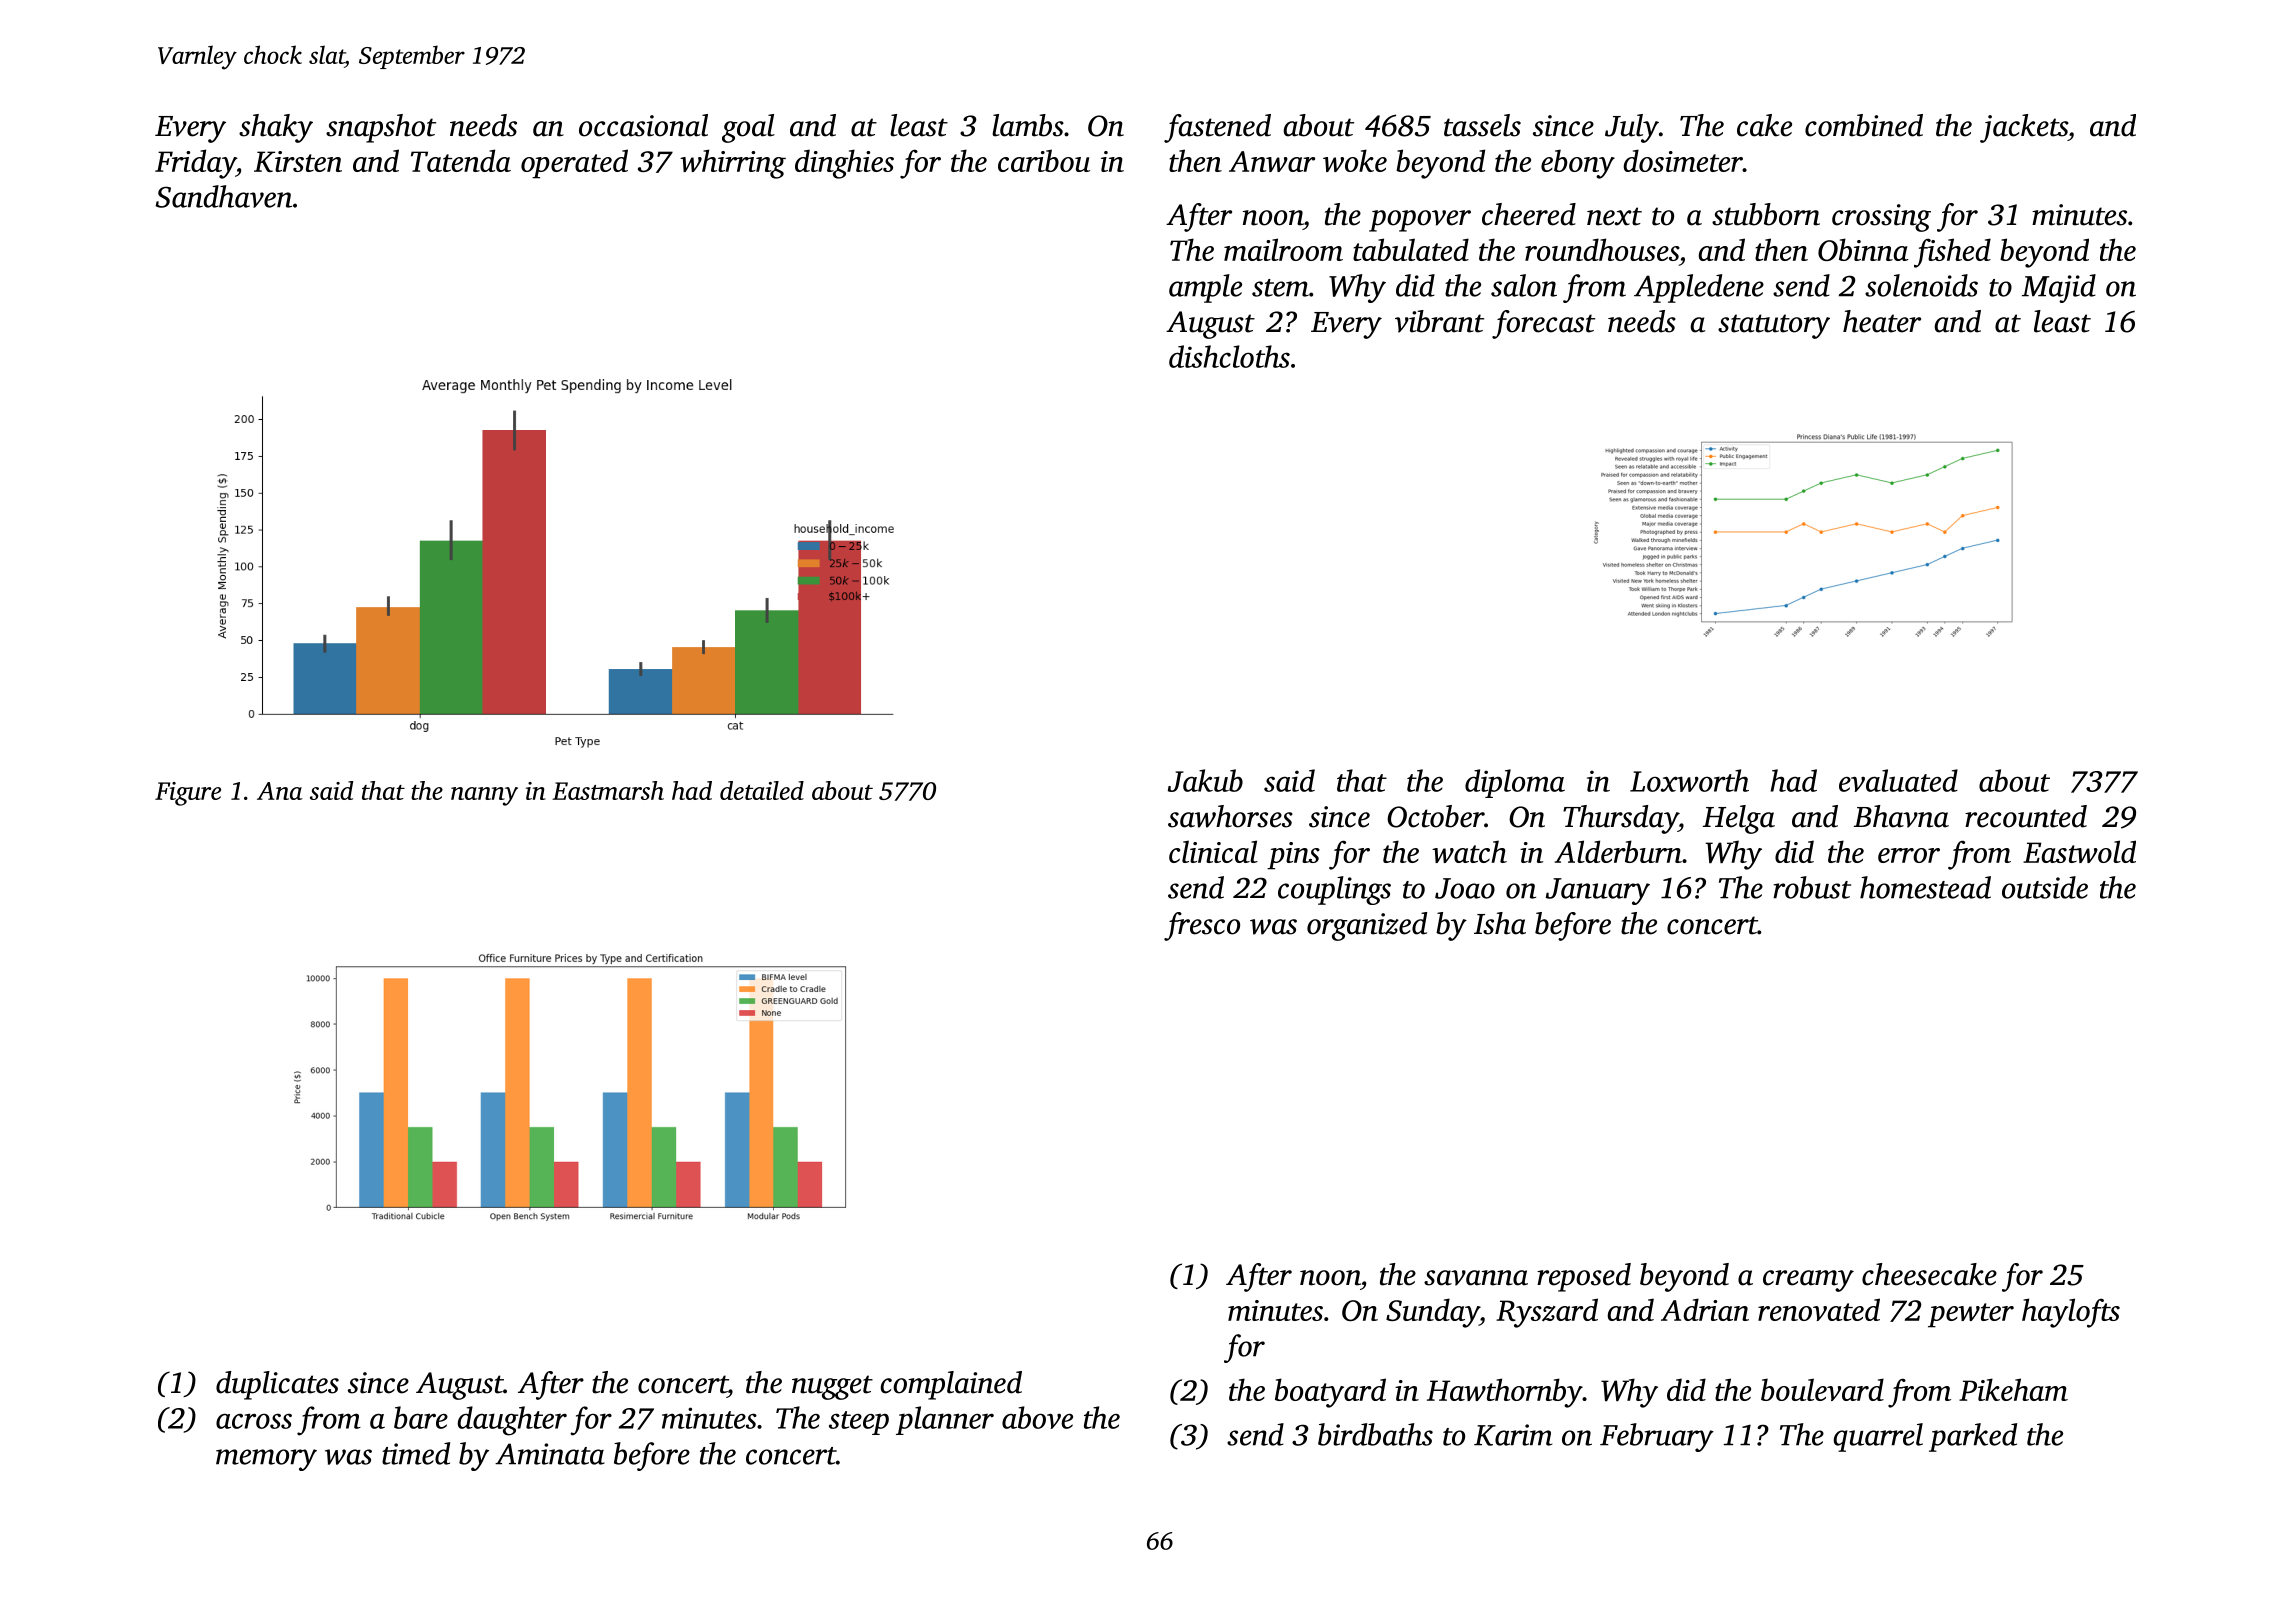 The image size is (2292, 1620). What do you see at coordinates (1618, 851) in the page?
I see `Alderburn` at bounding box center [1618, 851].
